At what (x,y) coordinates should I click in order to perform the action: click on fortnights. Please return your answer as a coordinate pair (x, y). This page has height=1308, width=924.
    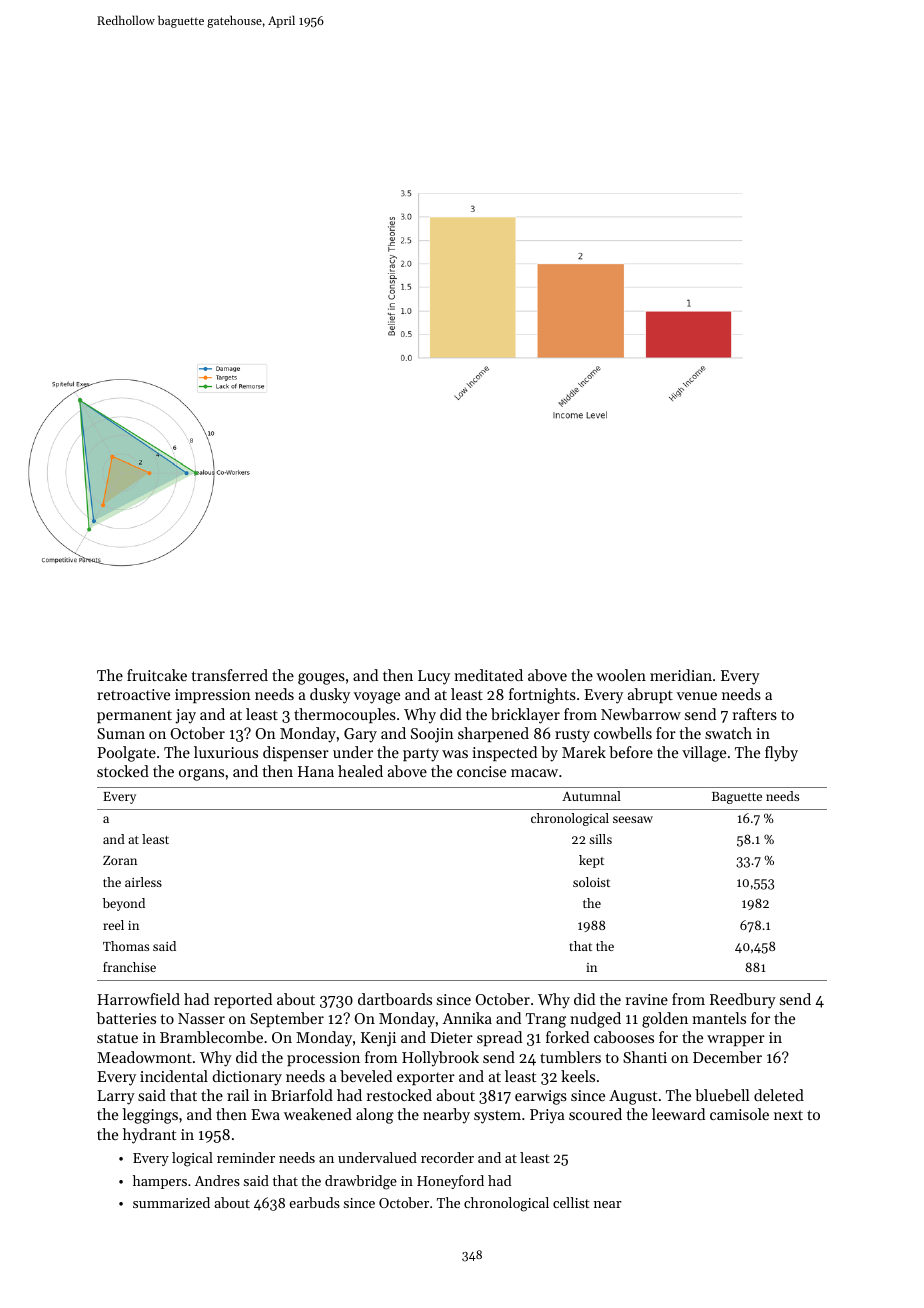
    Looking at the image, I should click on (542, 696).
